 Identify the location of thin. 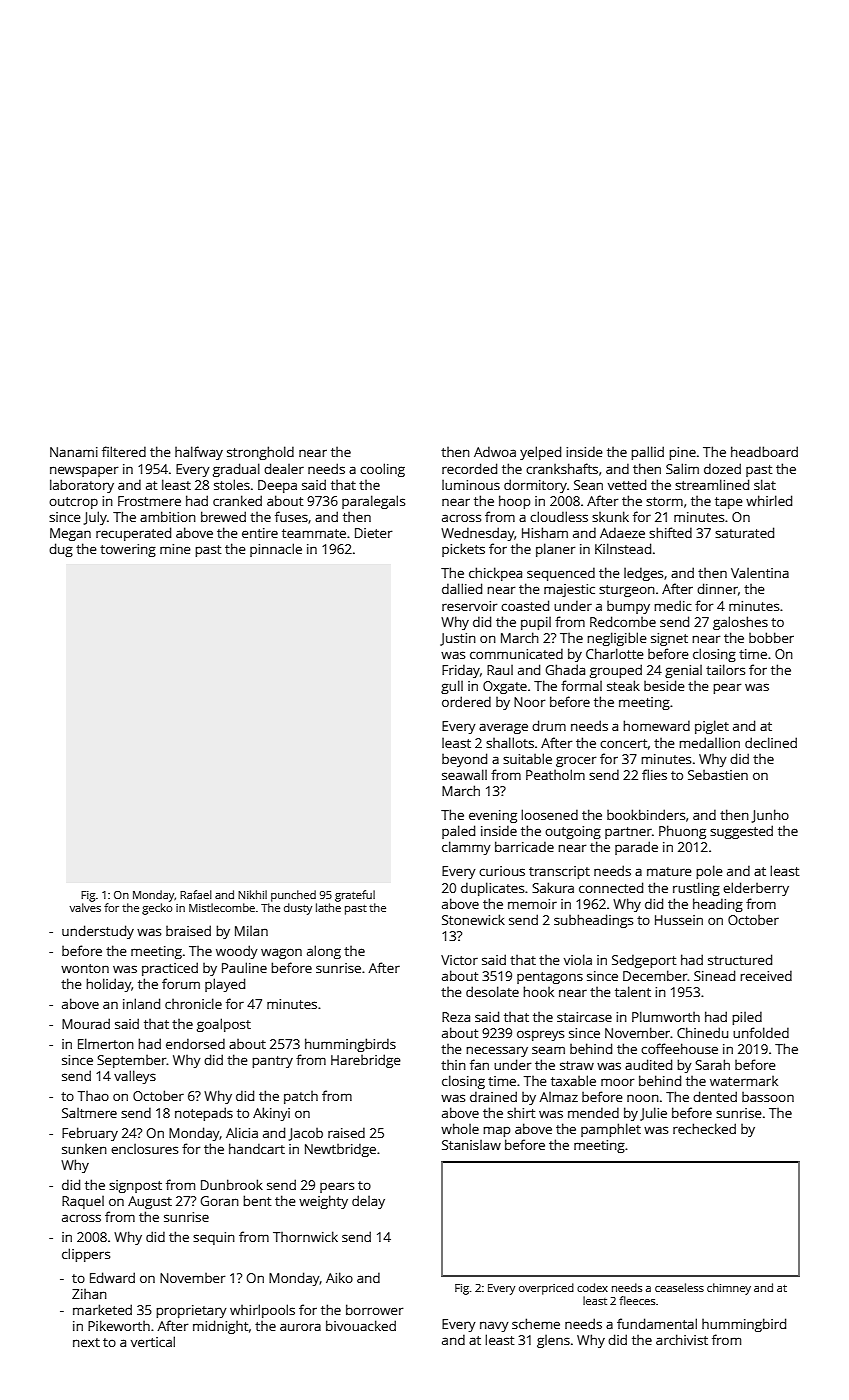
(453, 1065).
